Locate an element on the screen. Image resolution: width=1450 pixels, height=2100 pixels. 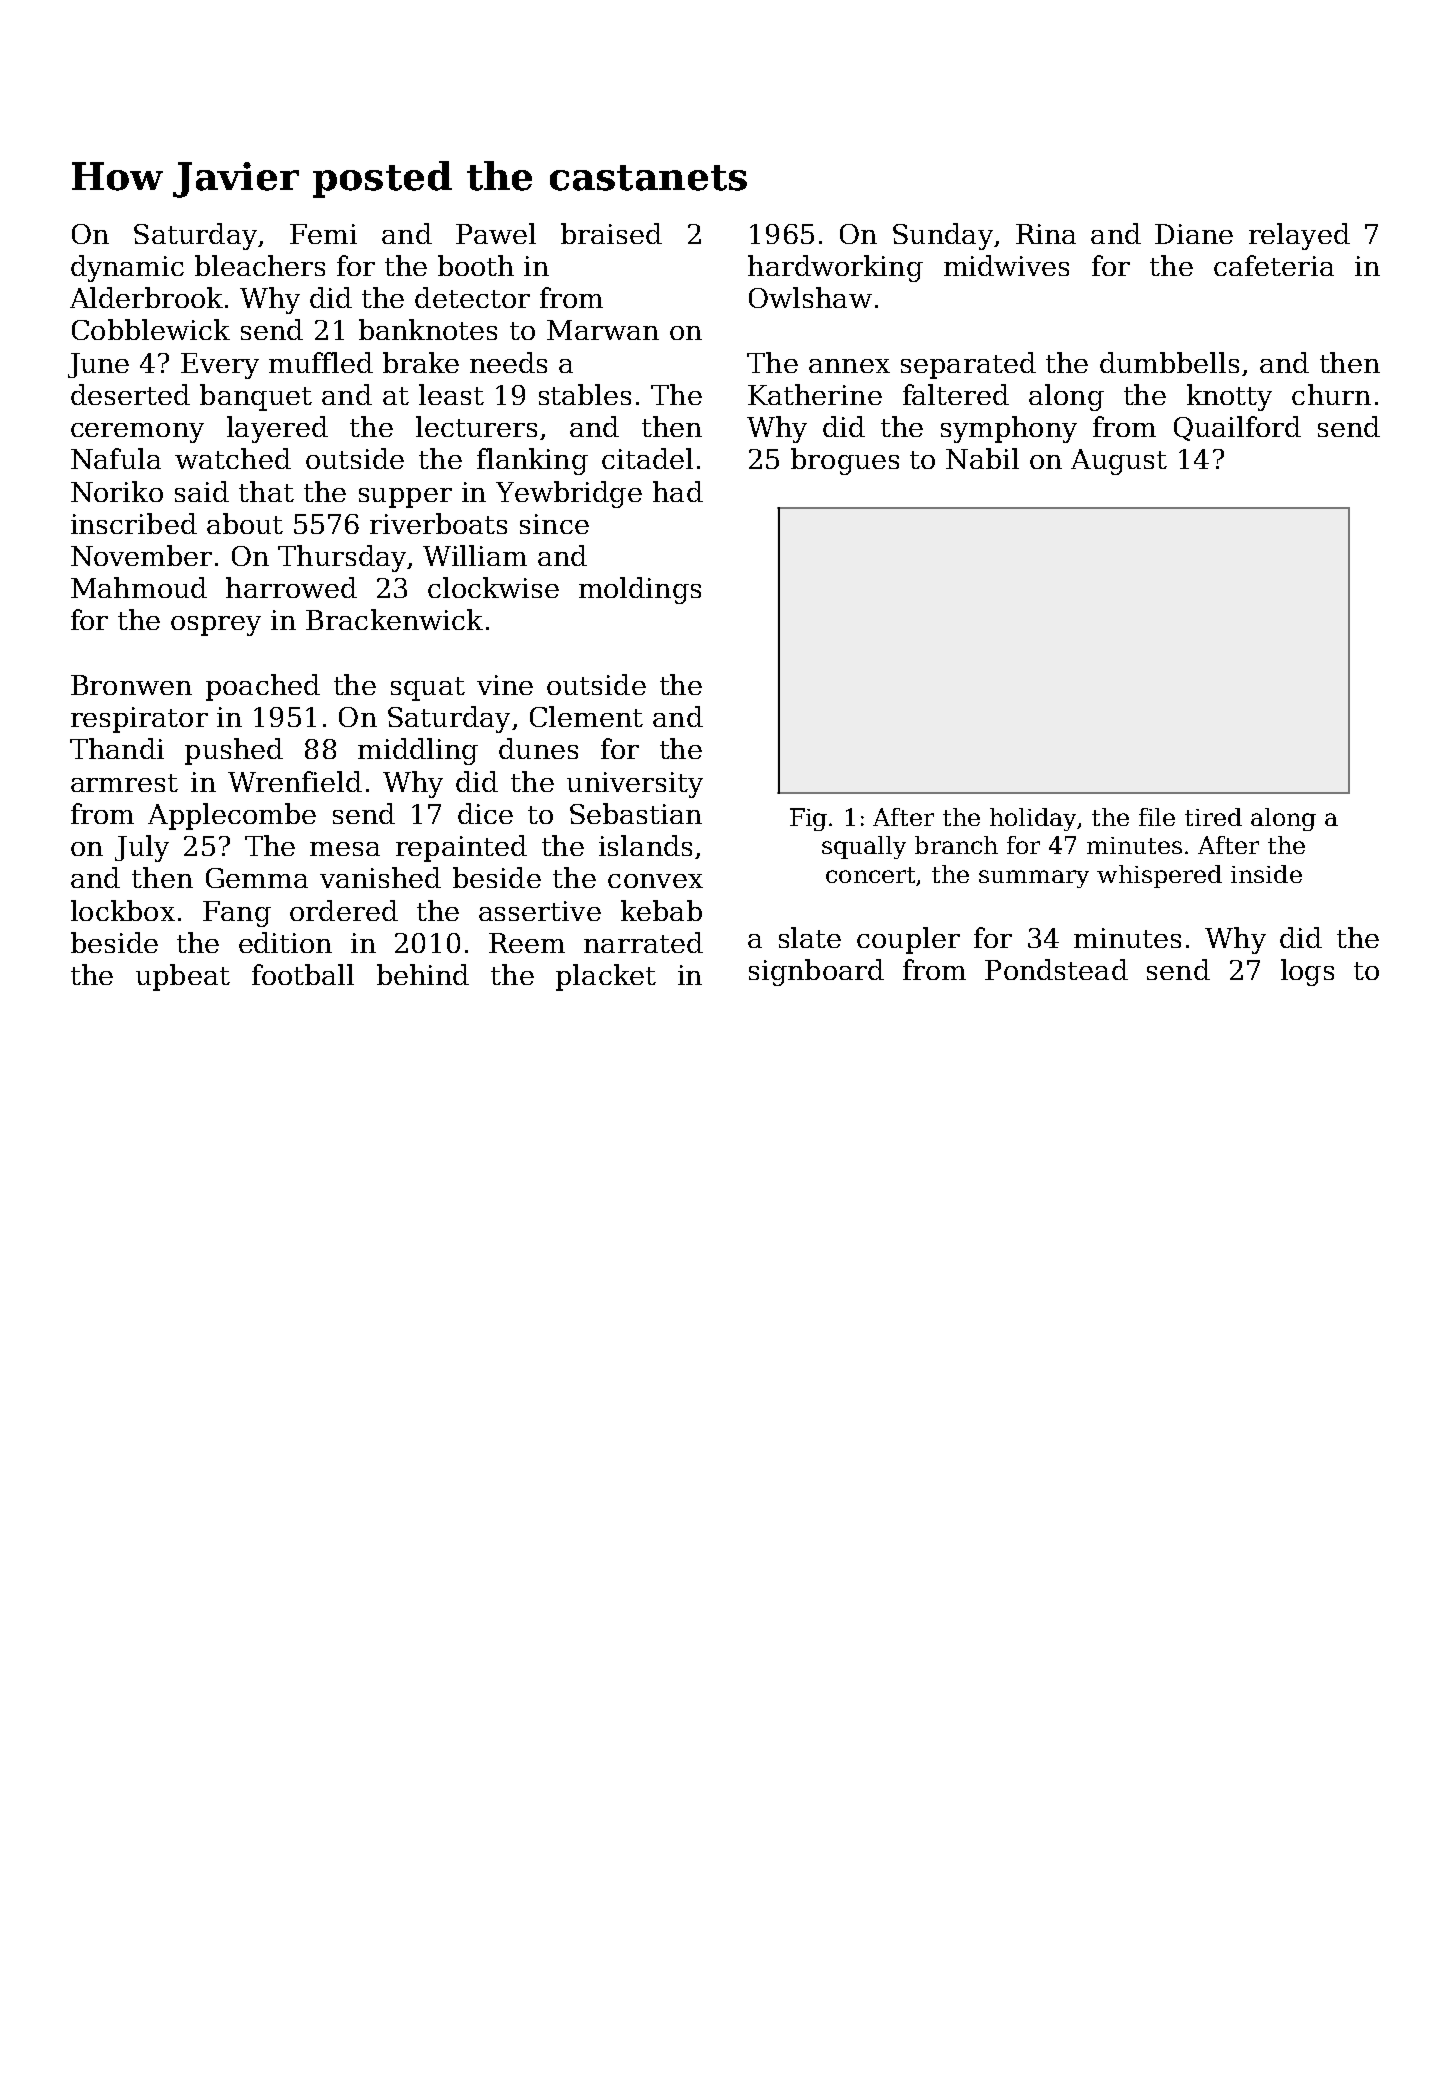
Clement is located at coordinates (586, 716).
